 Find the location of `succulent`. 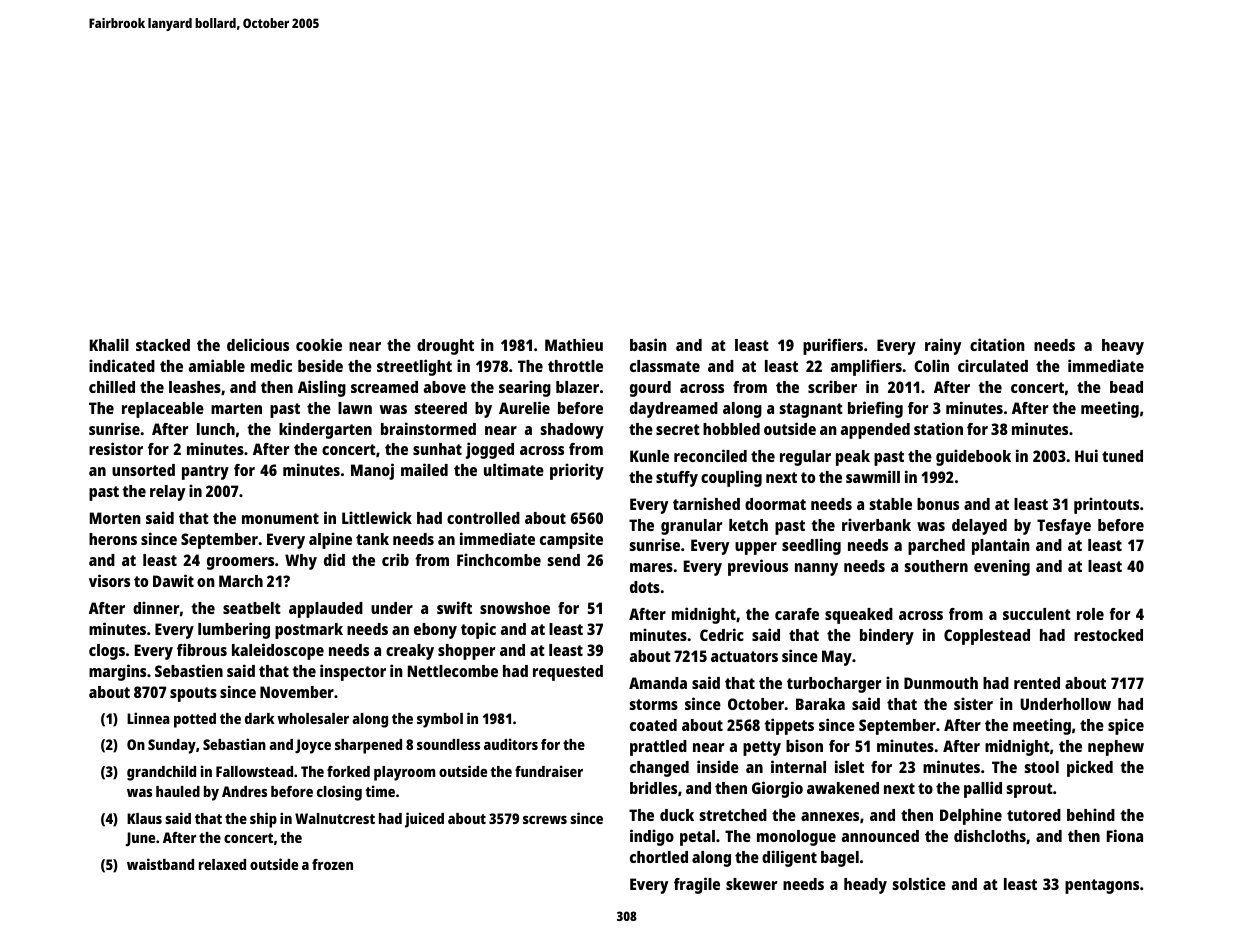

succulent is located at coordinates (1037, 614).
